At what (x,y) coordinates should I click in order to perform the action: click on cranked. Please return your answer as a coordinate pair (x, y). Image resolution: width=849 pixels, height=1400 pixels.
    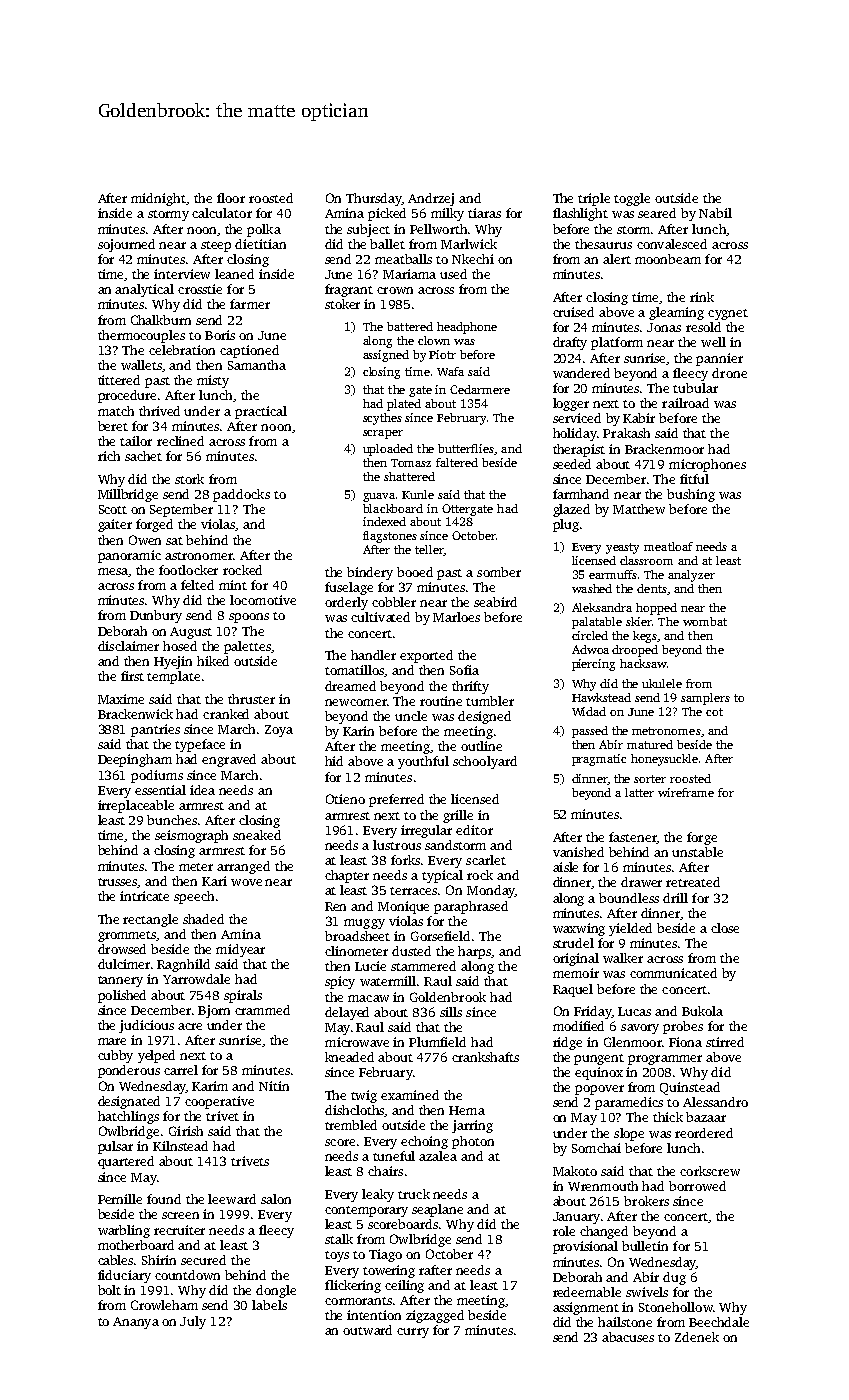
    Looking at the image, I should click on (226, 714).
